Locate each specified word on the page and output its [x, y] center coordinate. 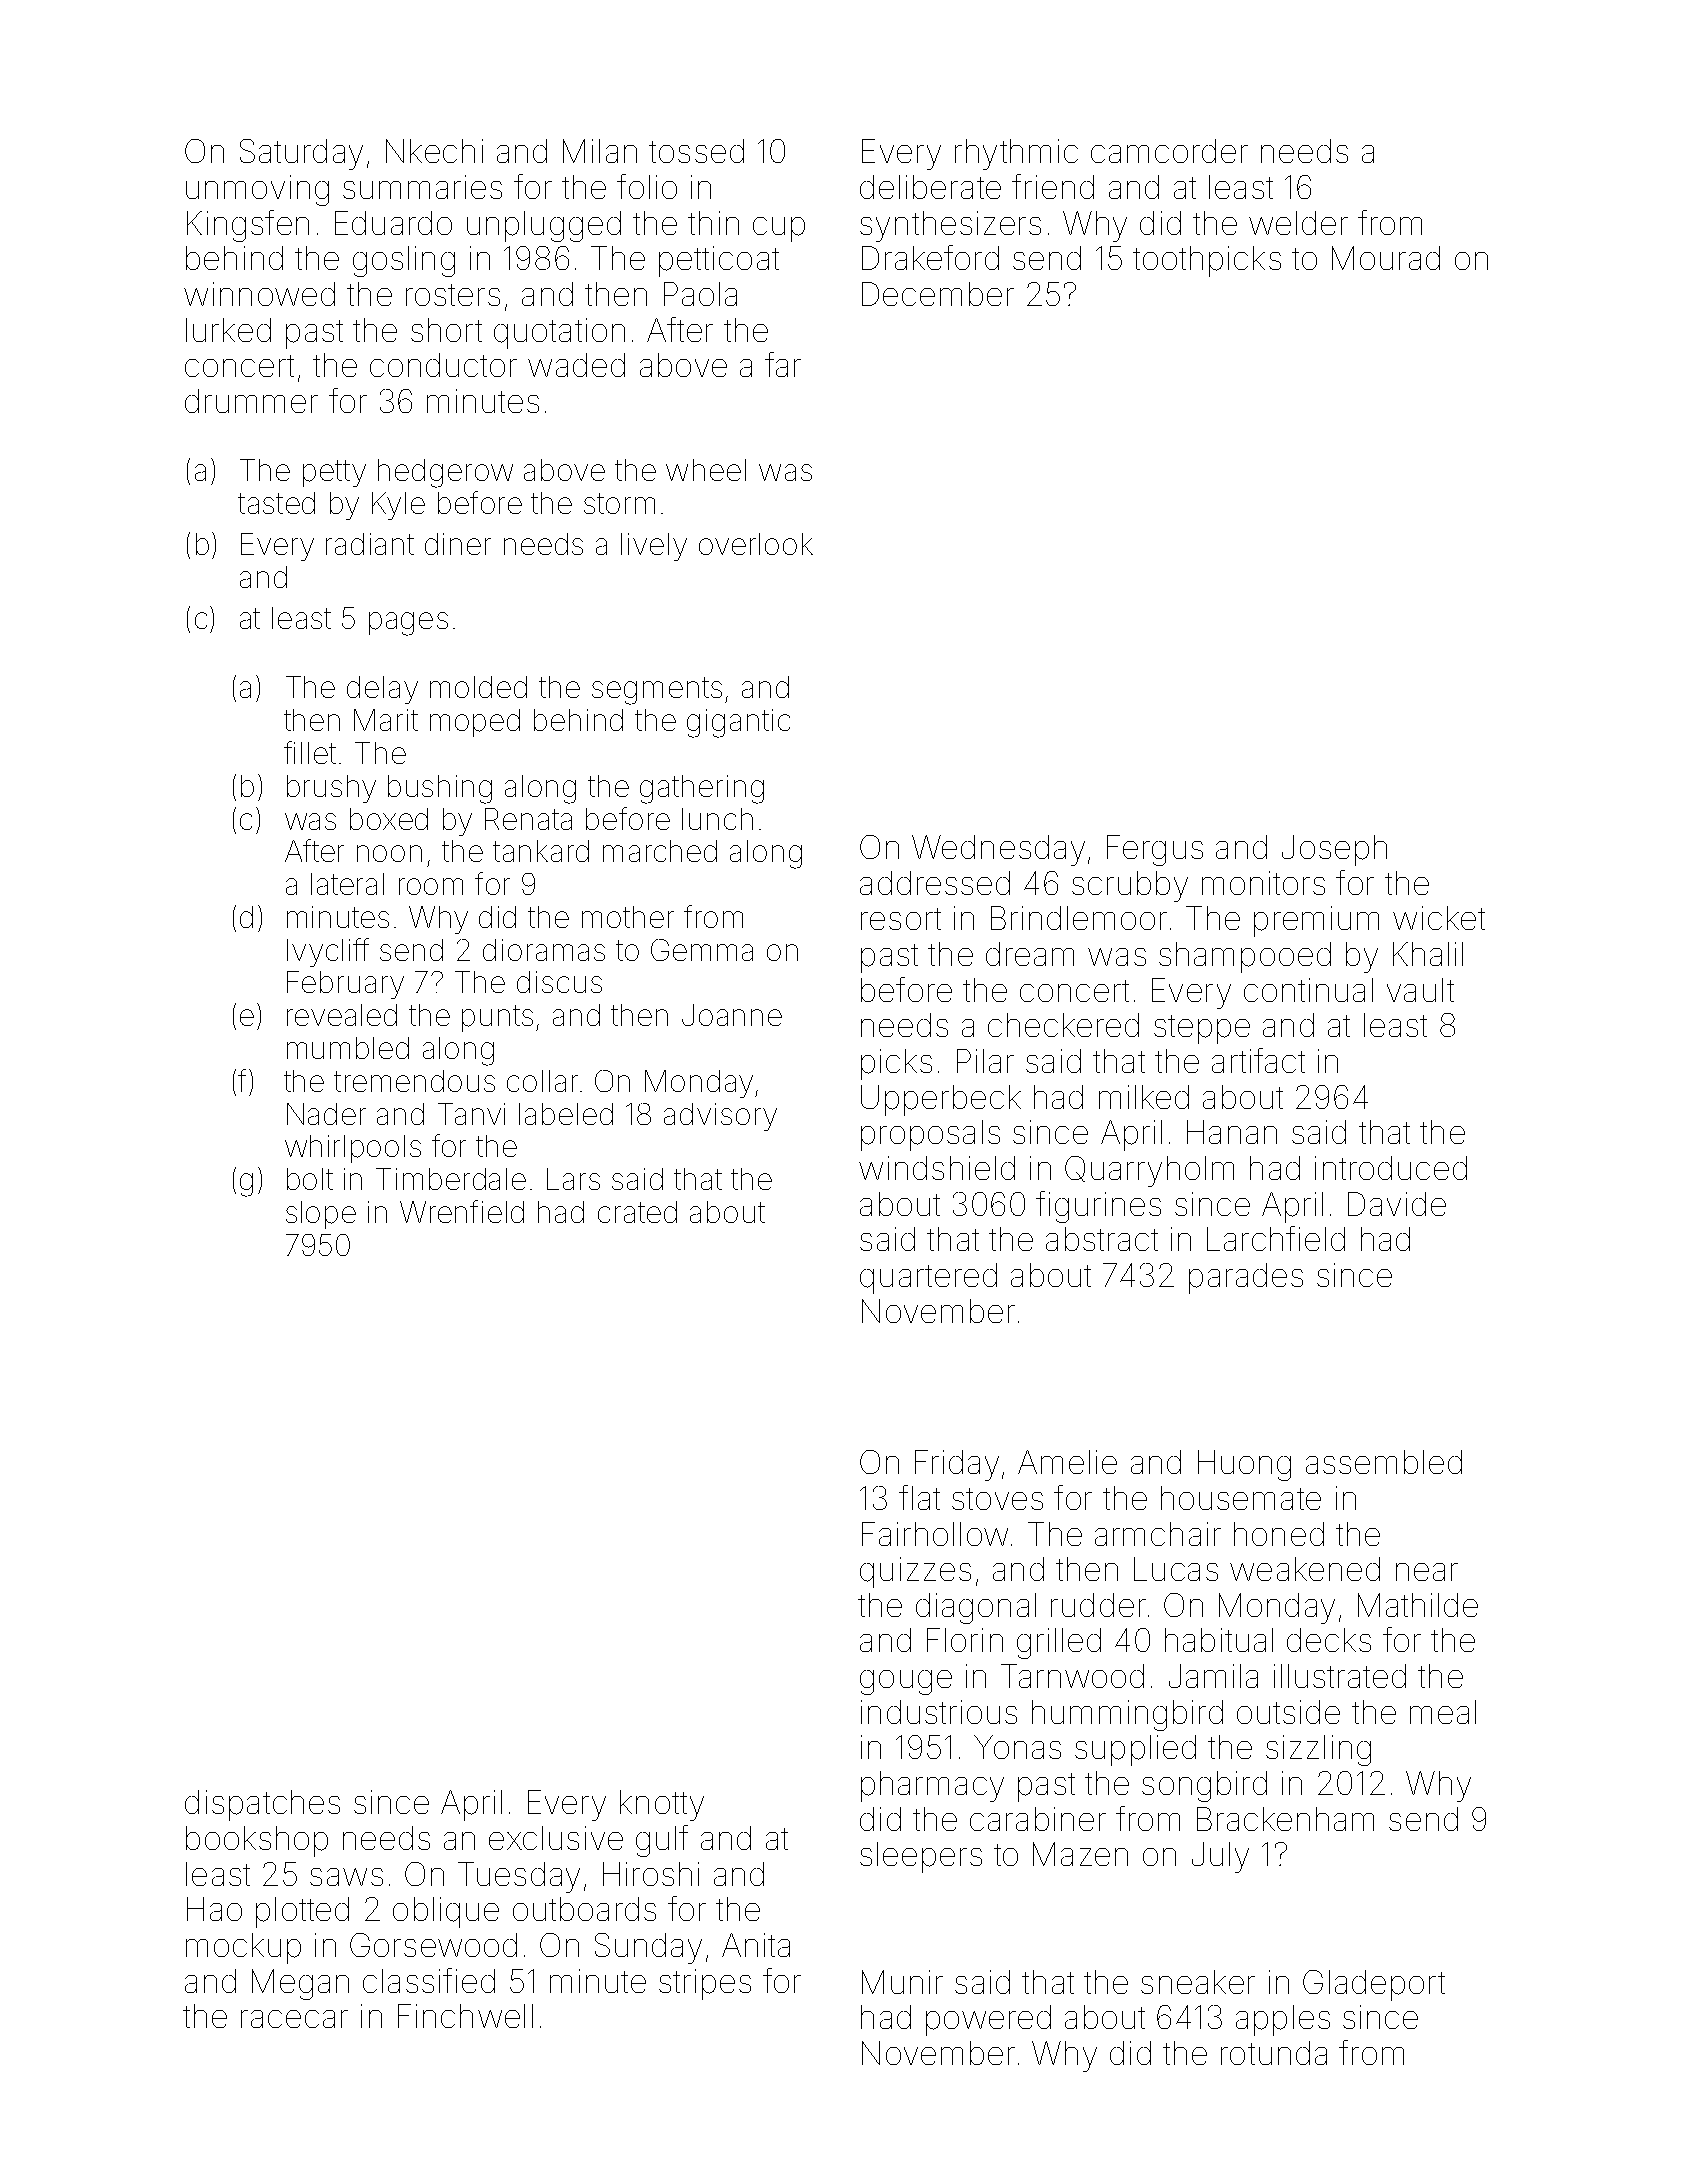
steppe [1202, 1029]
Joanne [732, 1015]
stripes [705, 1984]
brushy [331, 789]
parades [1246, 1278]
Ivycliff [328, 952]
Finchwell [465, 2016]
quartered [928, 1278]
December [938, 294]
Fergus [1155, 850]
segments [657, 691]
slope [321, 1215]
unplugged [544, 226]
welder [1298, 223]
